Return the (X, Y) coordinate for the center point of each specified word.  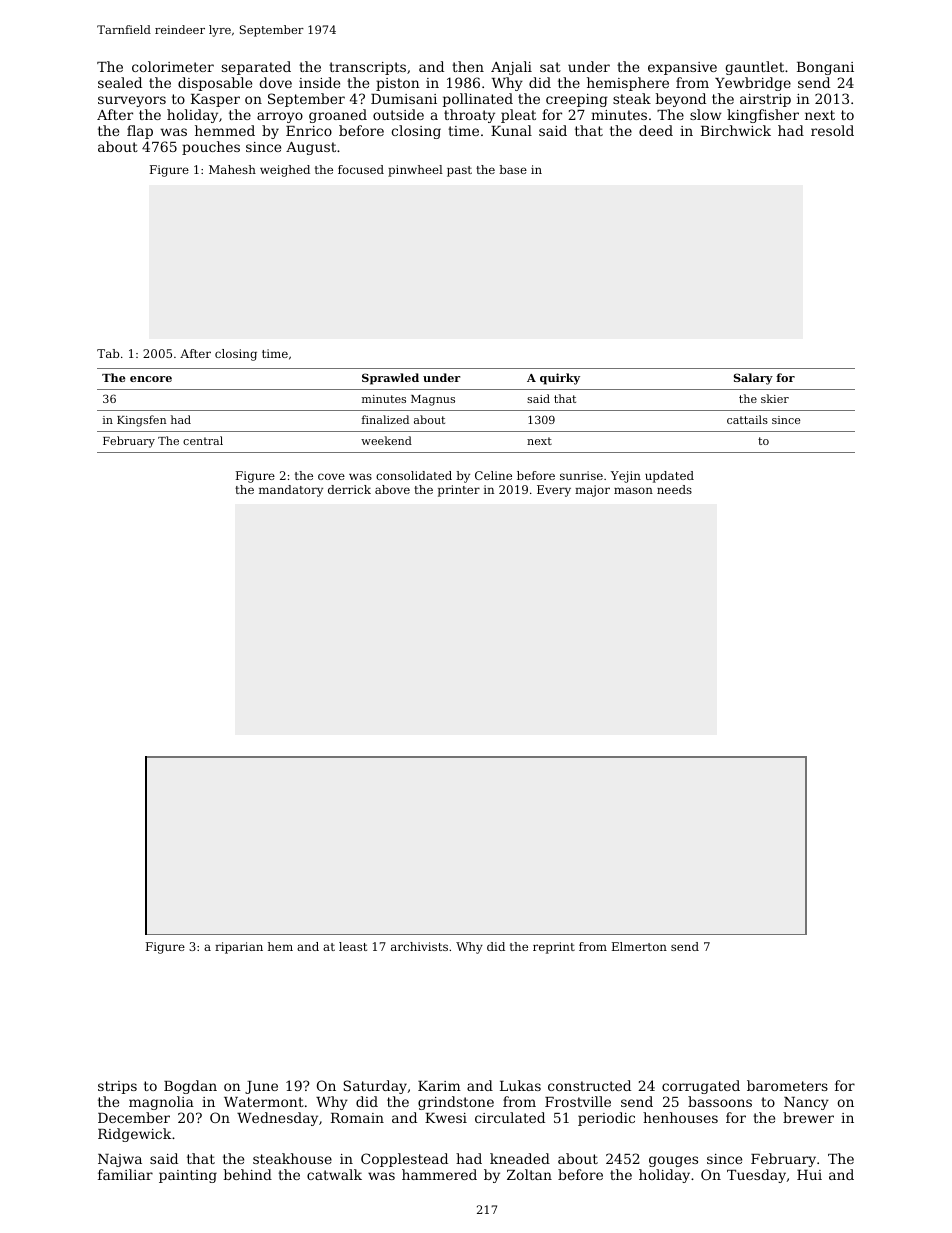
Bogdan (190, 1087)
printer (459, 491)
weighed (285, 171)
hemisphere (628, 84)
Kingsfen (141, 421)
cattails (747, 419)
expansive (682, 68)
